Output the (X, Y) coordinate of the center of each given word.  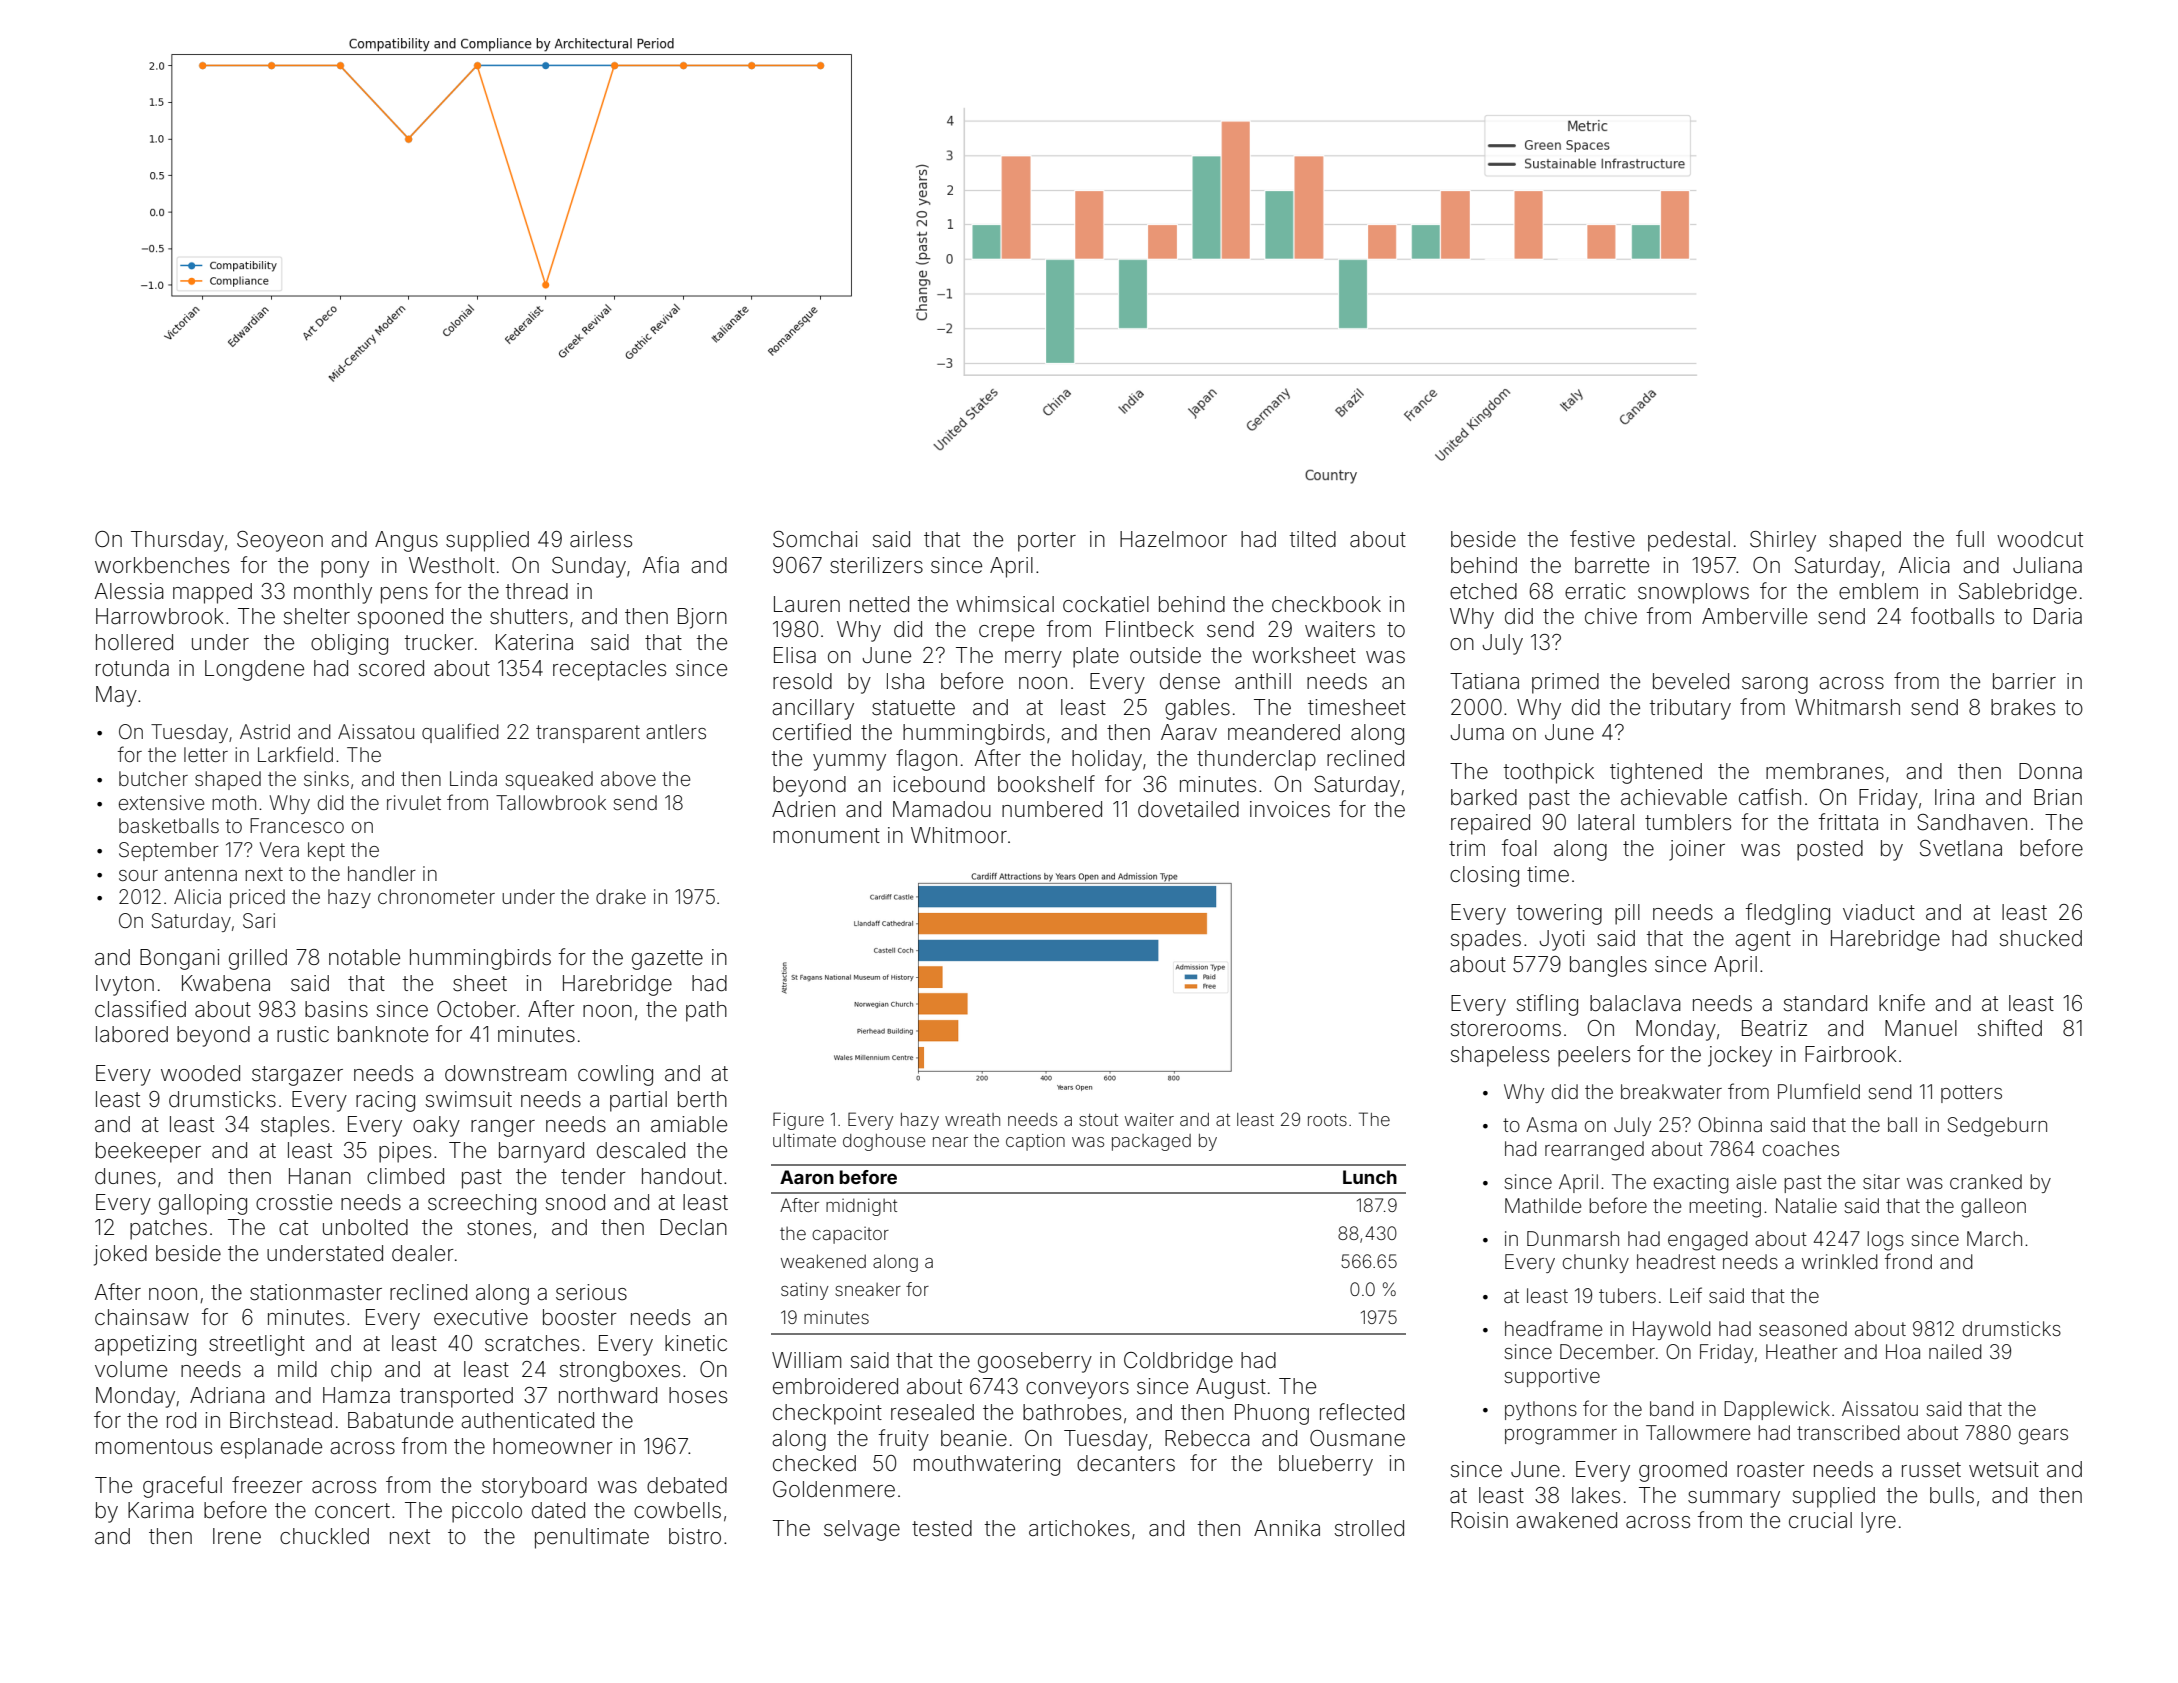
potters (1971, 1094)
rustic (303, 1034)
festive (1602, 539)
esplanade (271, 1448)
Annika (1287, 1528)
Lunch (1370, 1177)
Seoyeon (280, 541)
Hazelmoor (1173, 539)
